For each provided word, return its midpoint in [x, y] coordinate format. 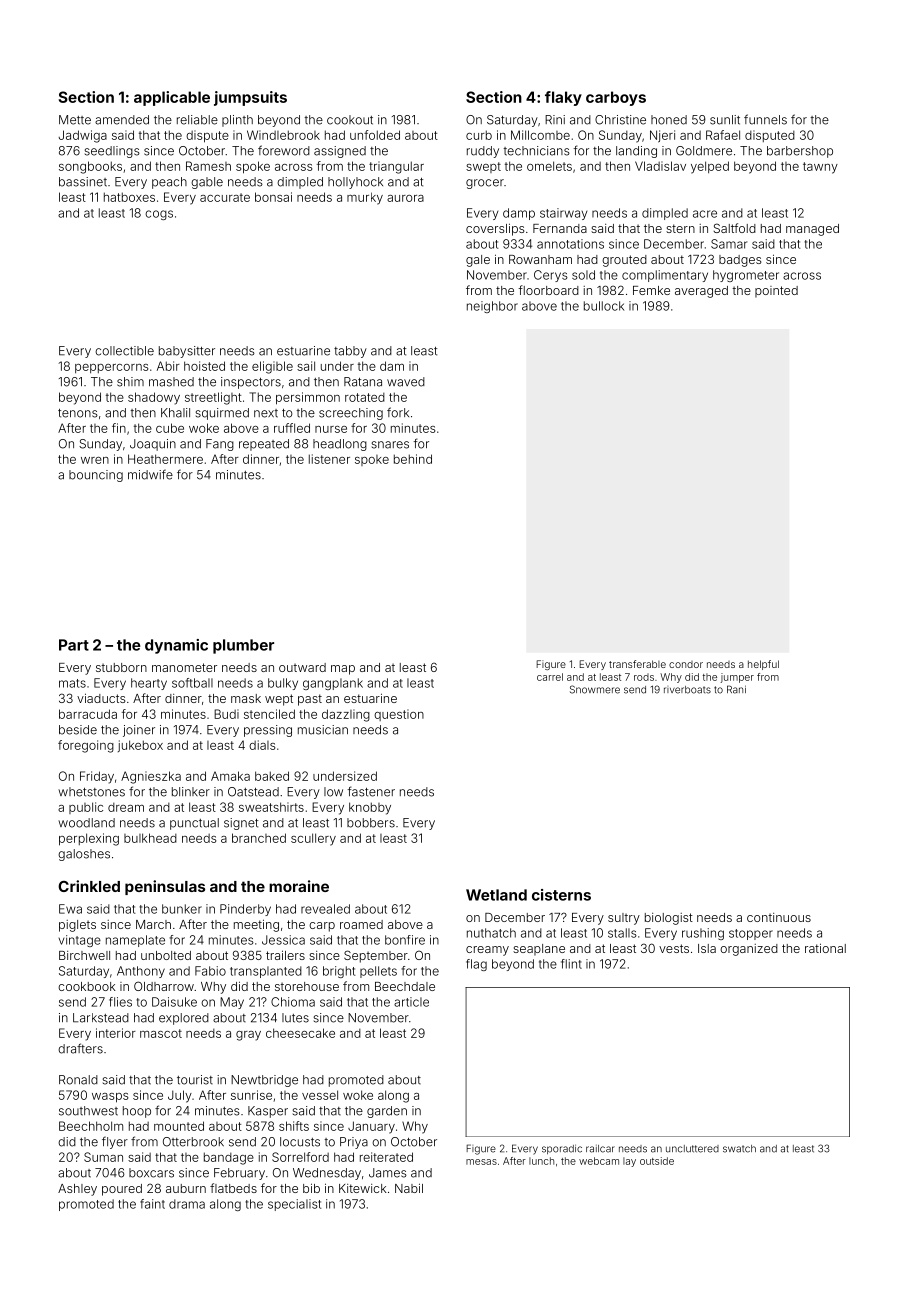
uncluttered [692, 1149]
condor [686, 664]
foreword [284, 150]
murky [365, 198]
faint [152, 1204]
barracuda [88, 714]
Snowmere [595, 689]
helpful [763, 665]
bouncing [96, 476]
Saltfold [735, 228]
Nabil [409, 1188]
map [343, 670]
